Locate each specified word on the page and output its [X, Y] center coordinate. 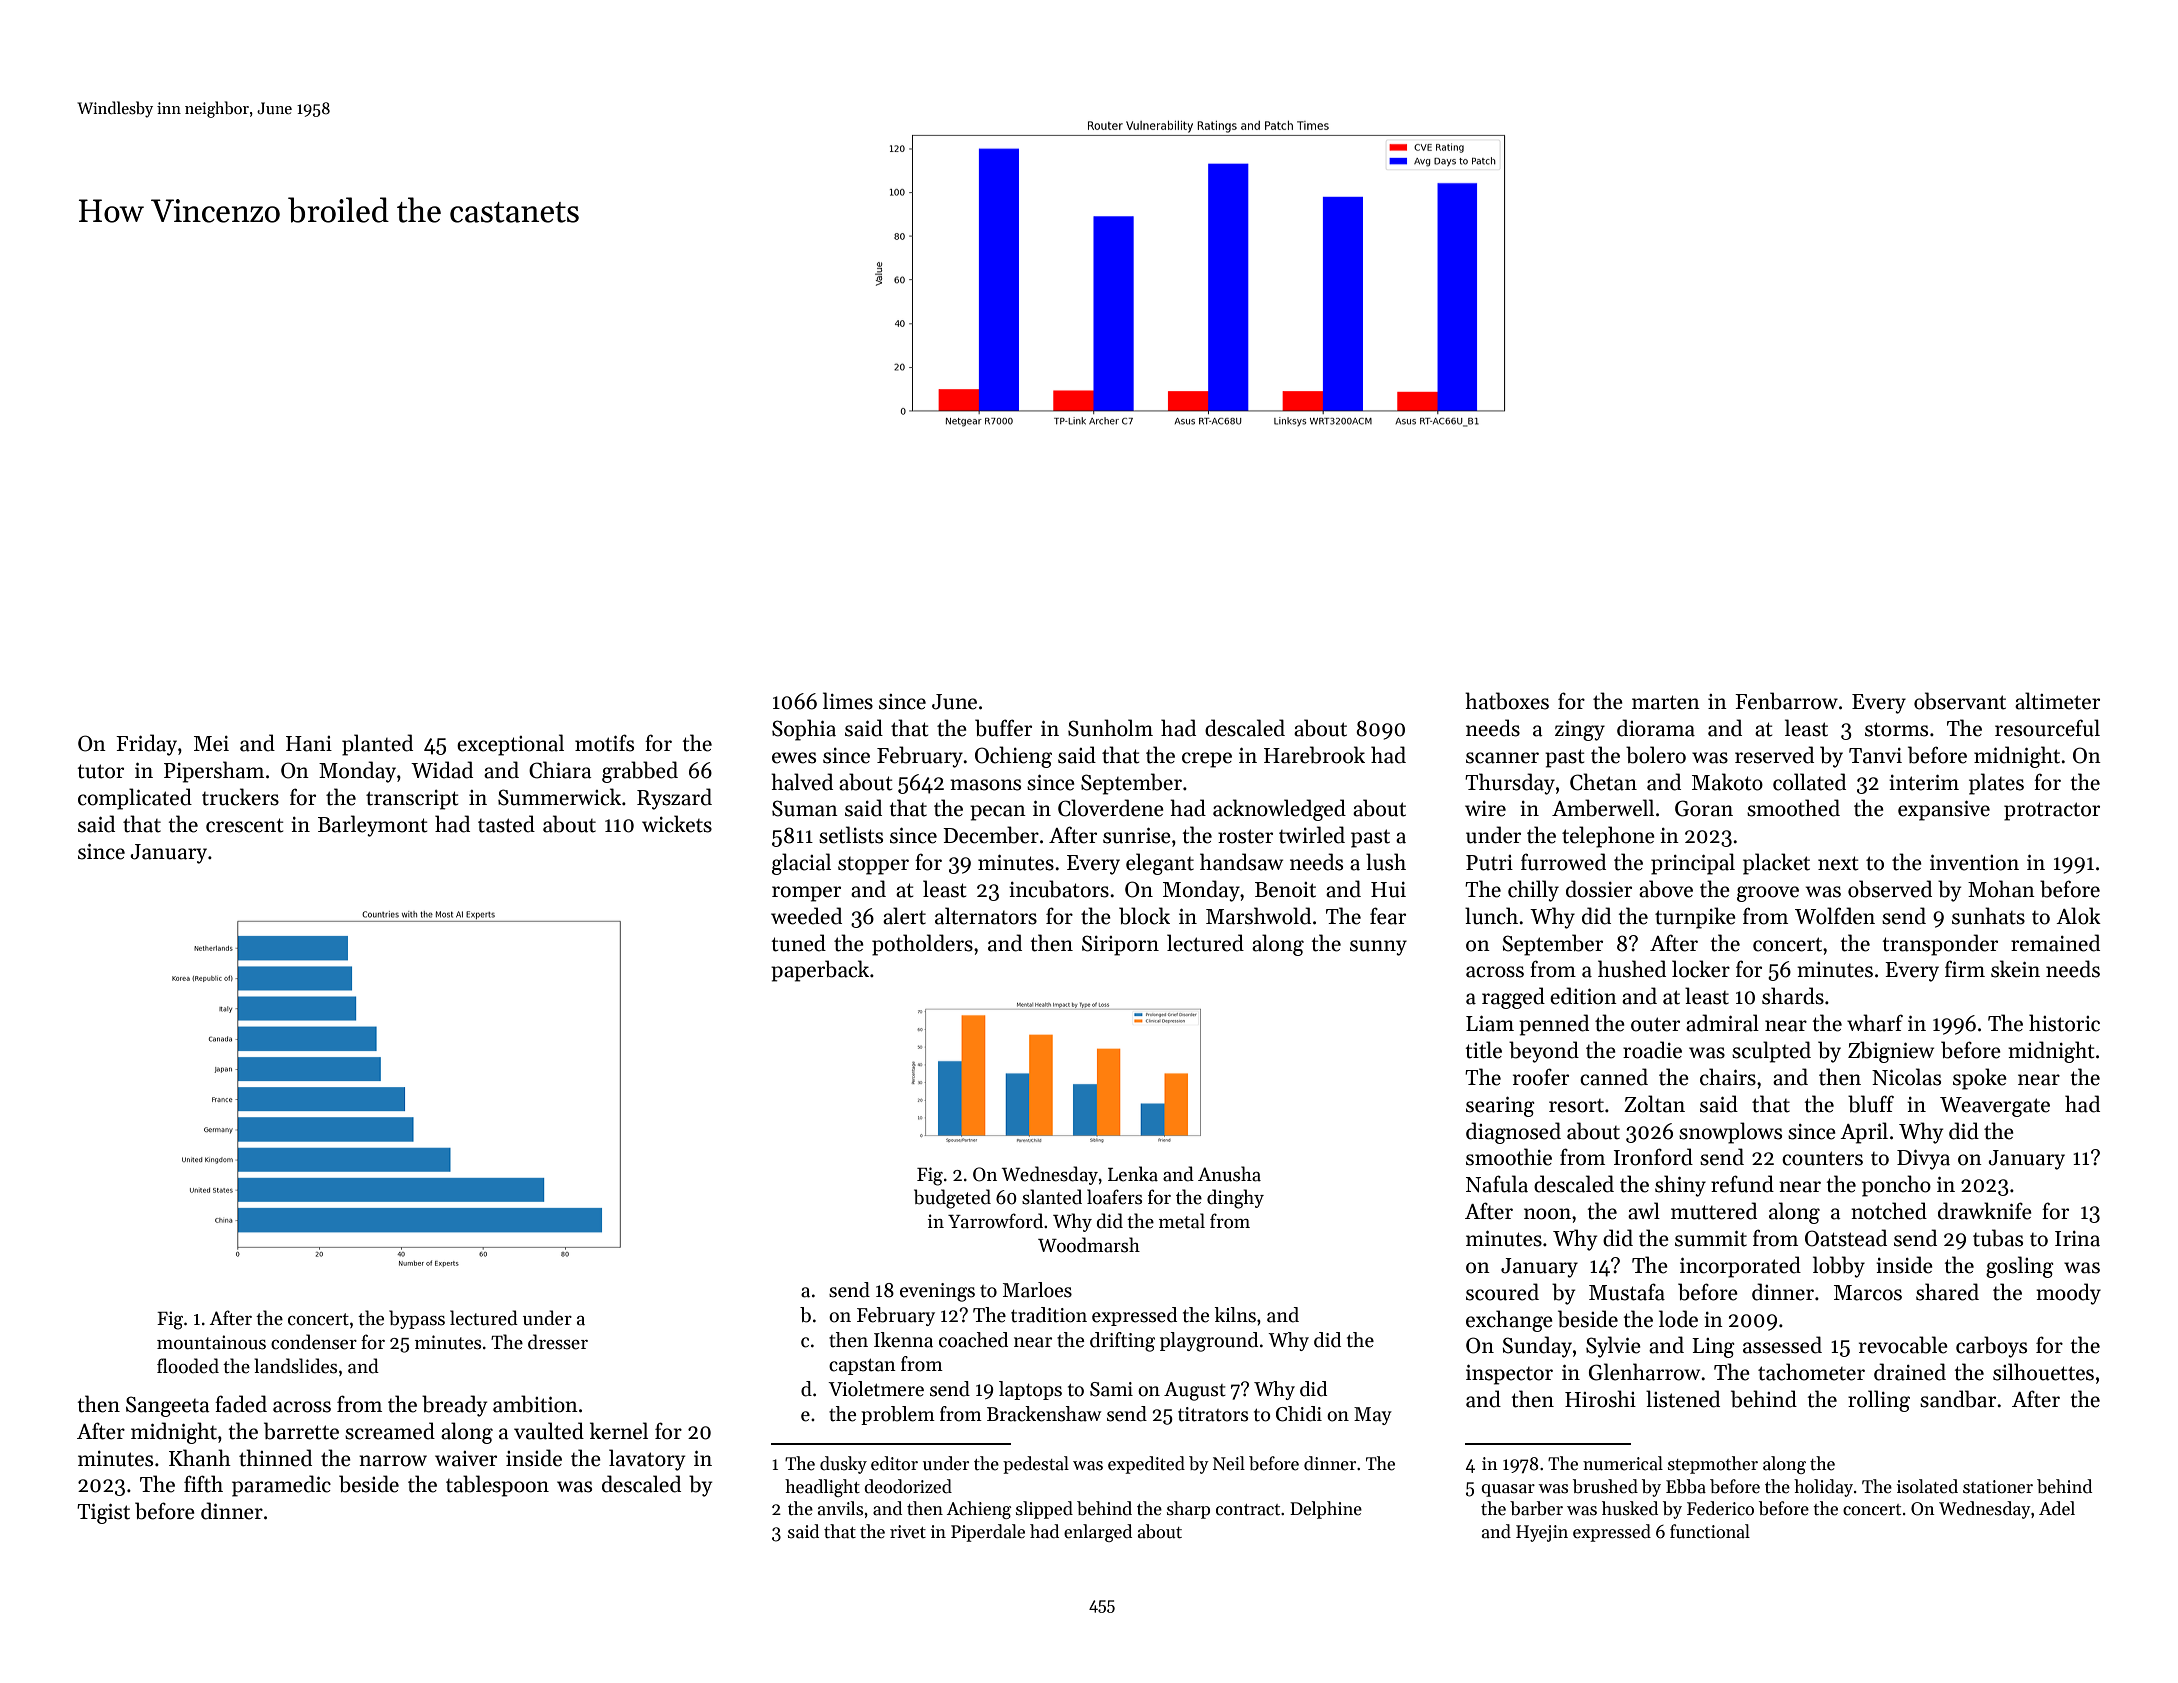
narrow [393, 1461]
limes [848, 701]
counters [1822, 1158]
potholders [922, 945]
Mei [211, 744]
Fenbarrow [1786, 701]
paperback [820, 971]
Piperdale [988, 1533]
